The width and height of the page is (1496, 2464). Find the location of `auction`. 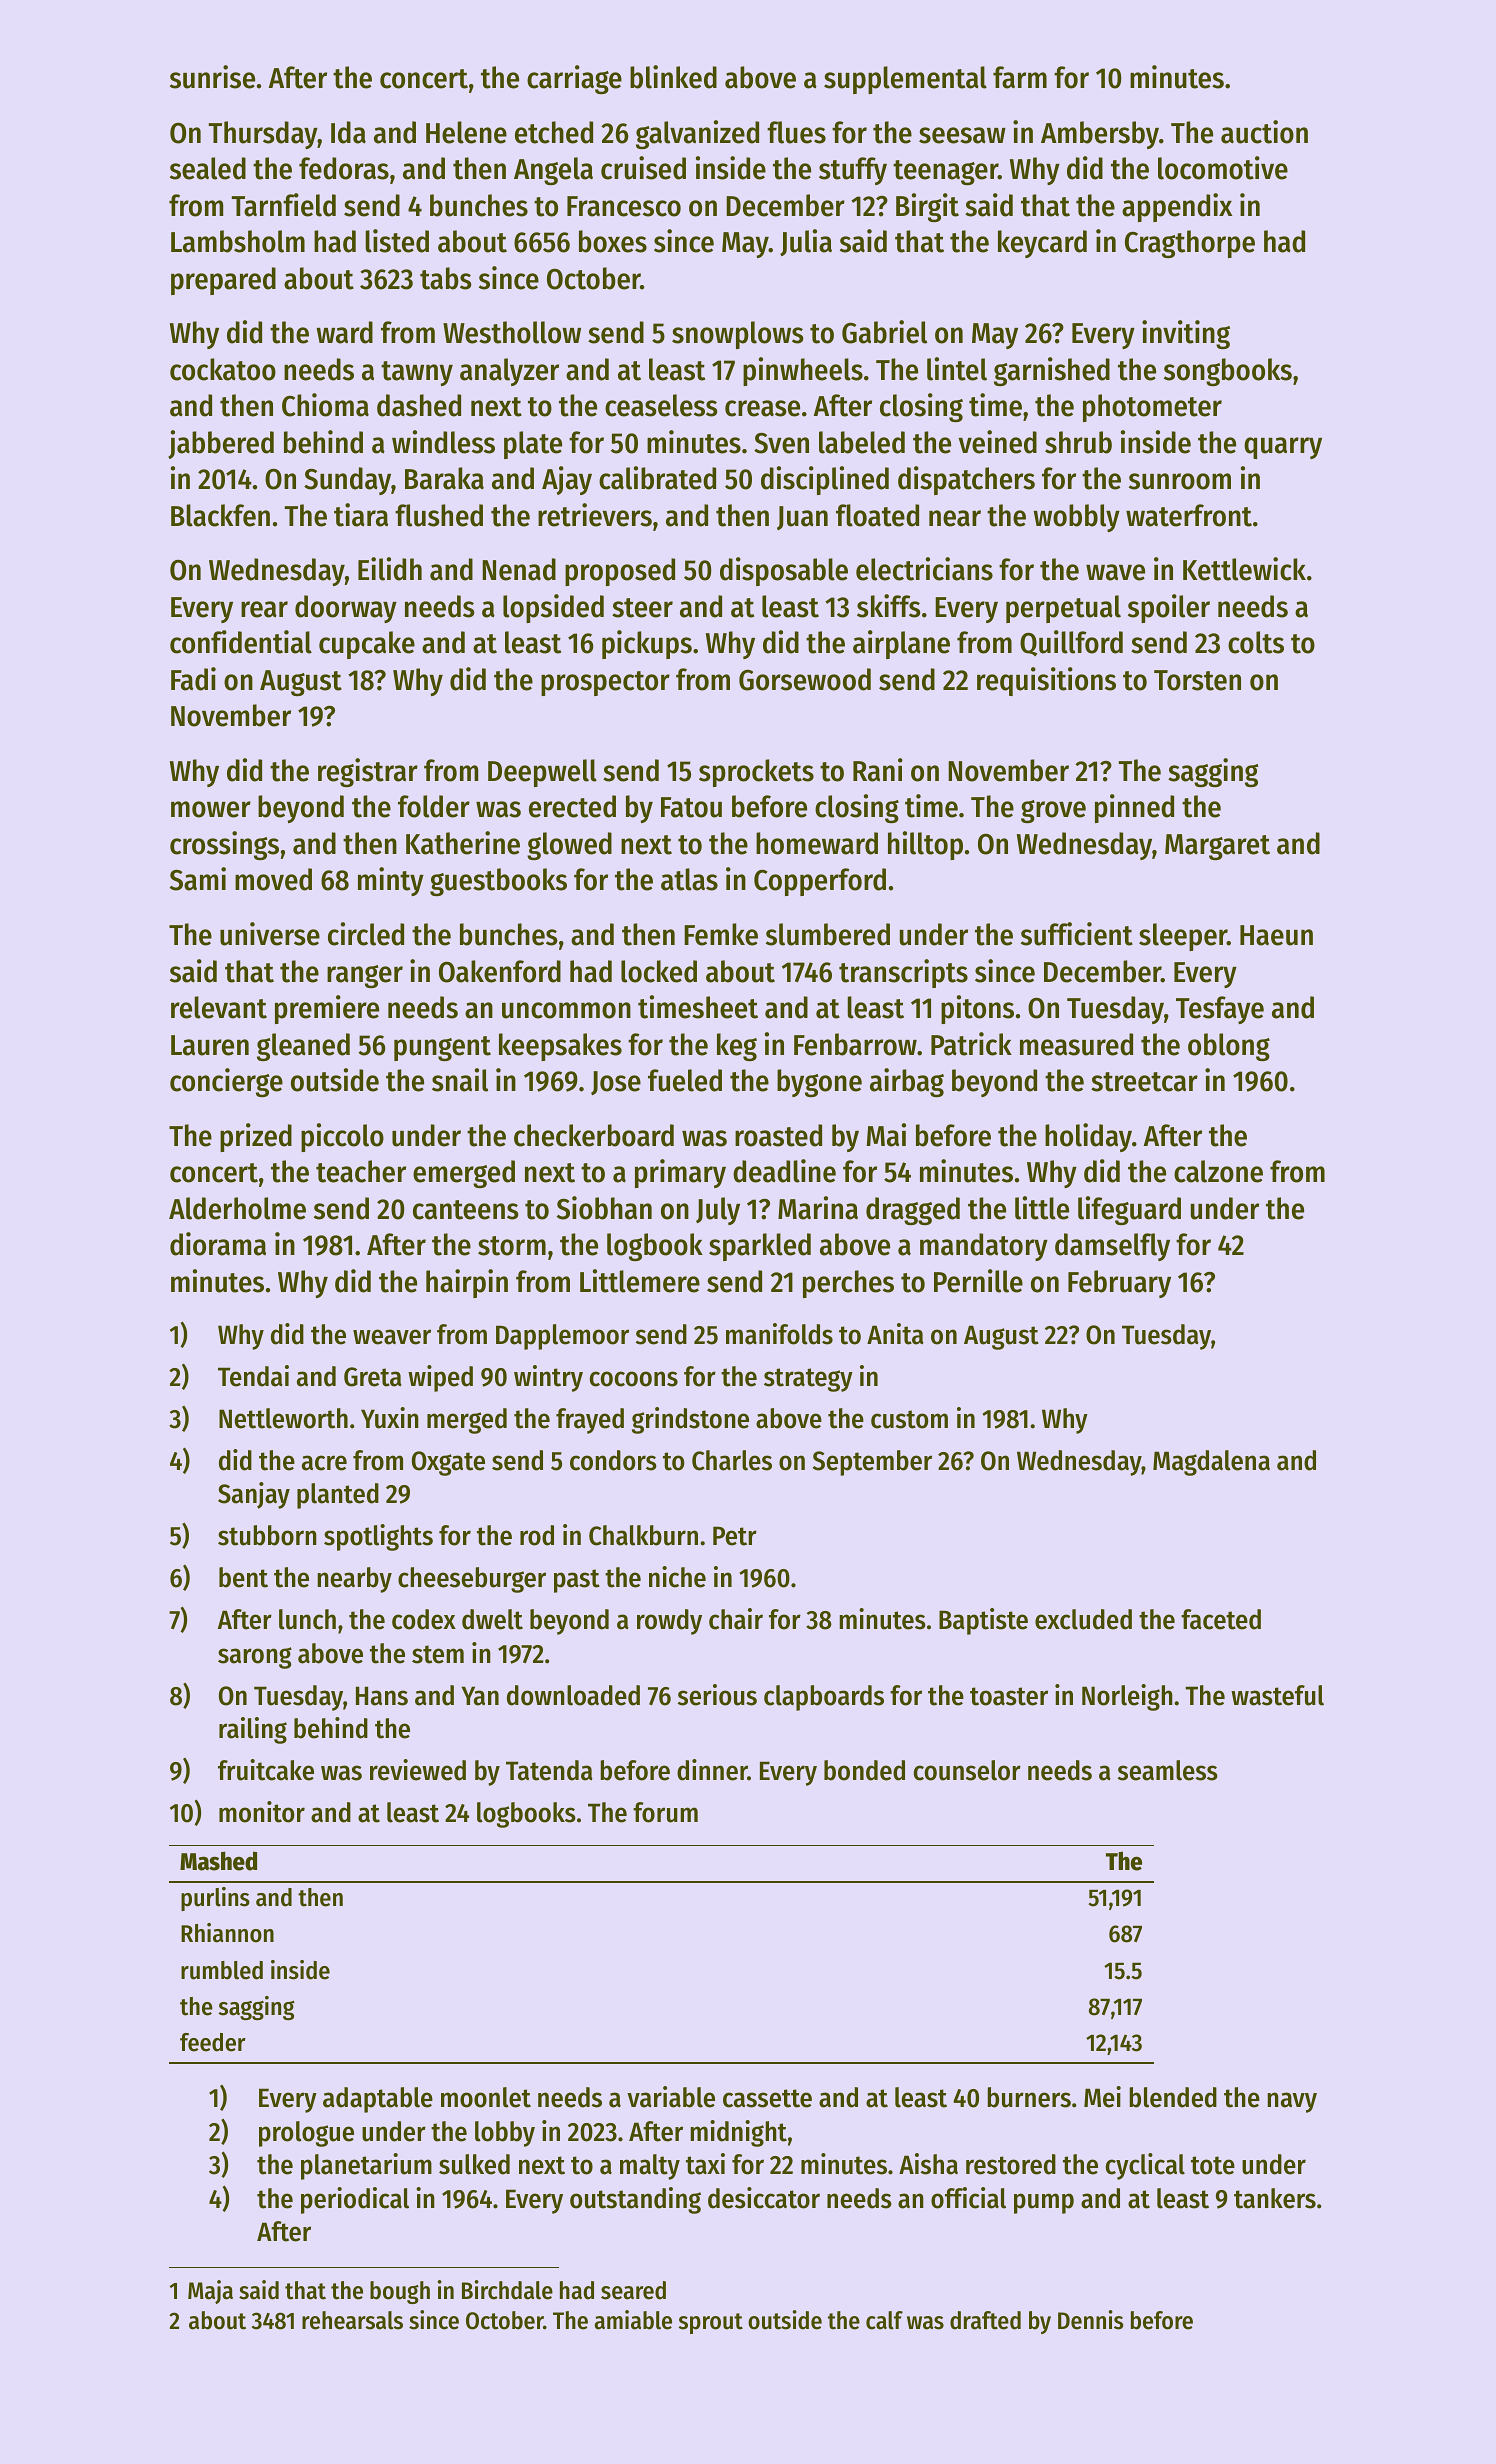

auction is located at coordinates (1264, 132).
